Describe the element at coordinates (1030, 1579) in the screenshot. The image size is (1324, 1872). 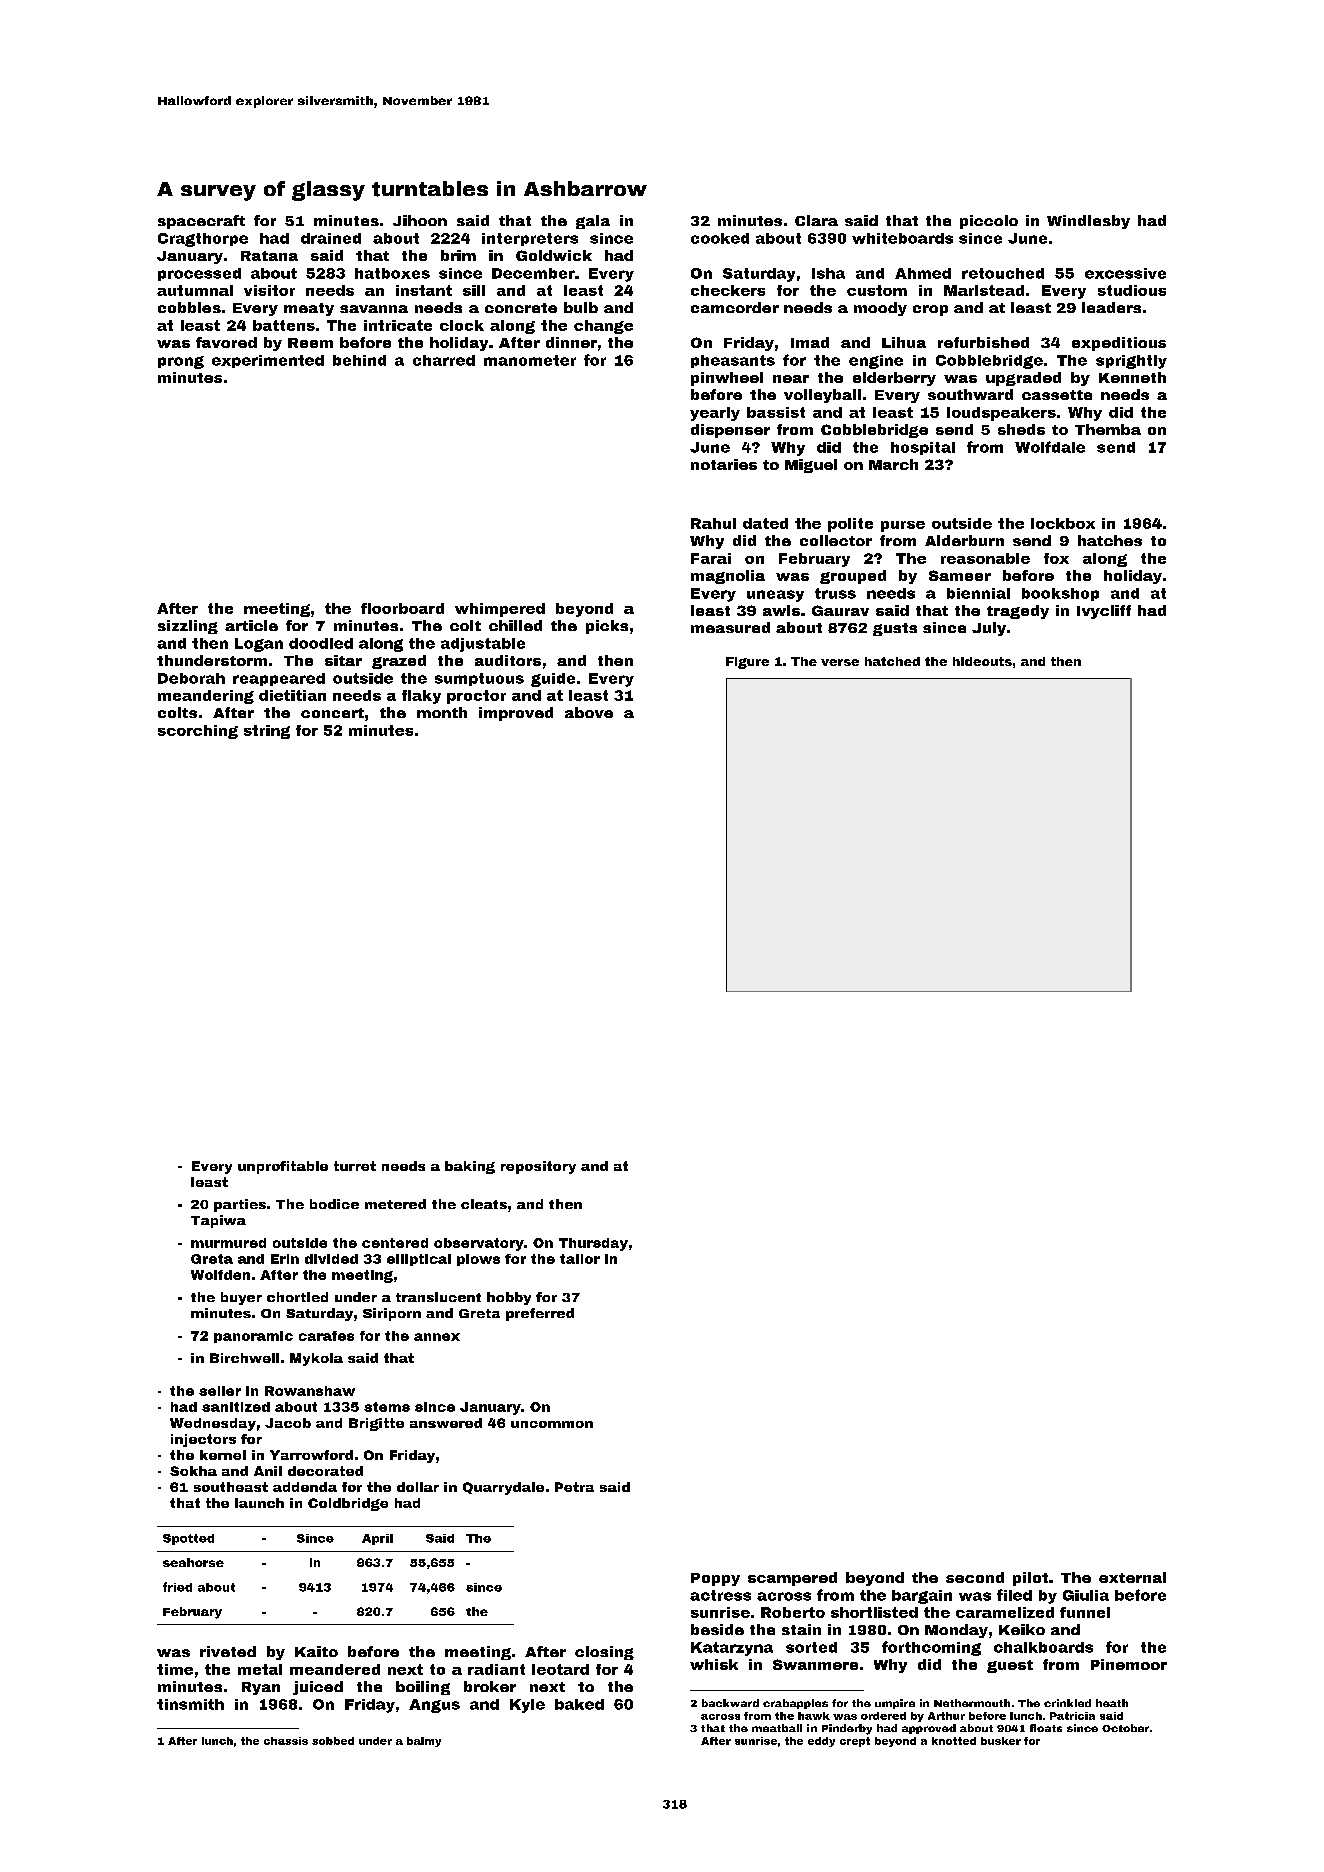
I see `pilot` at that location.
